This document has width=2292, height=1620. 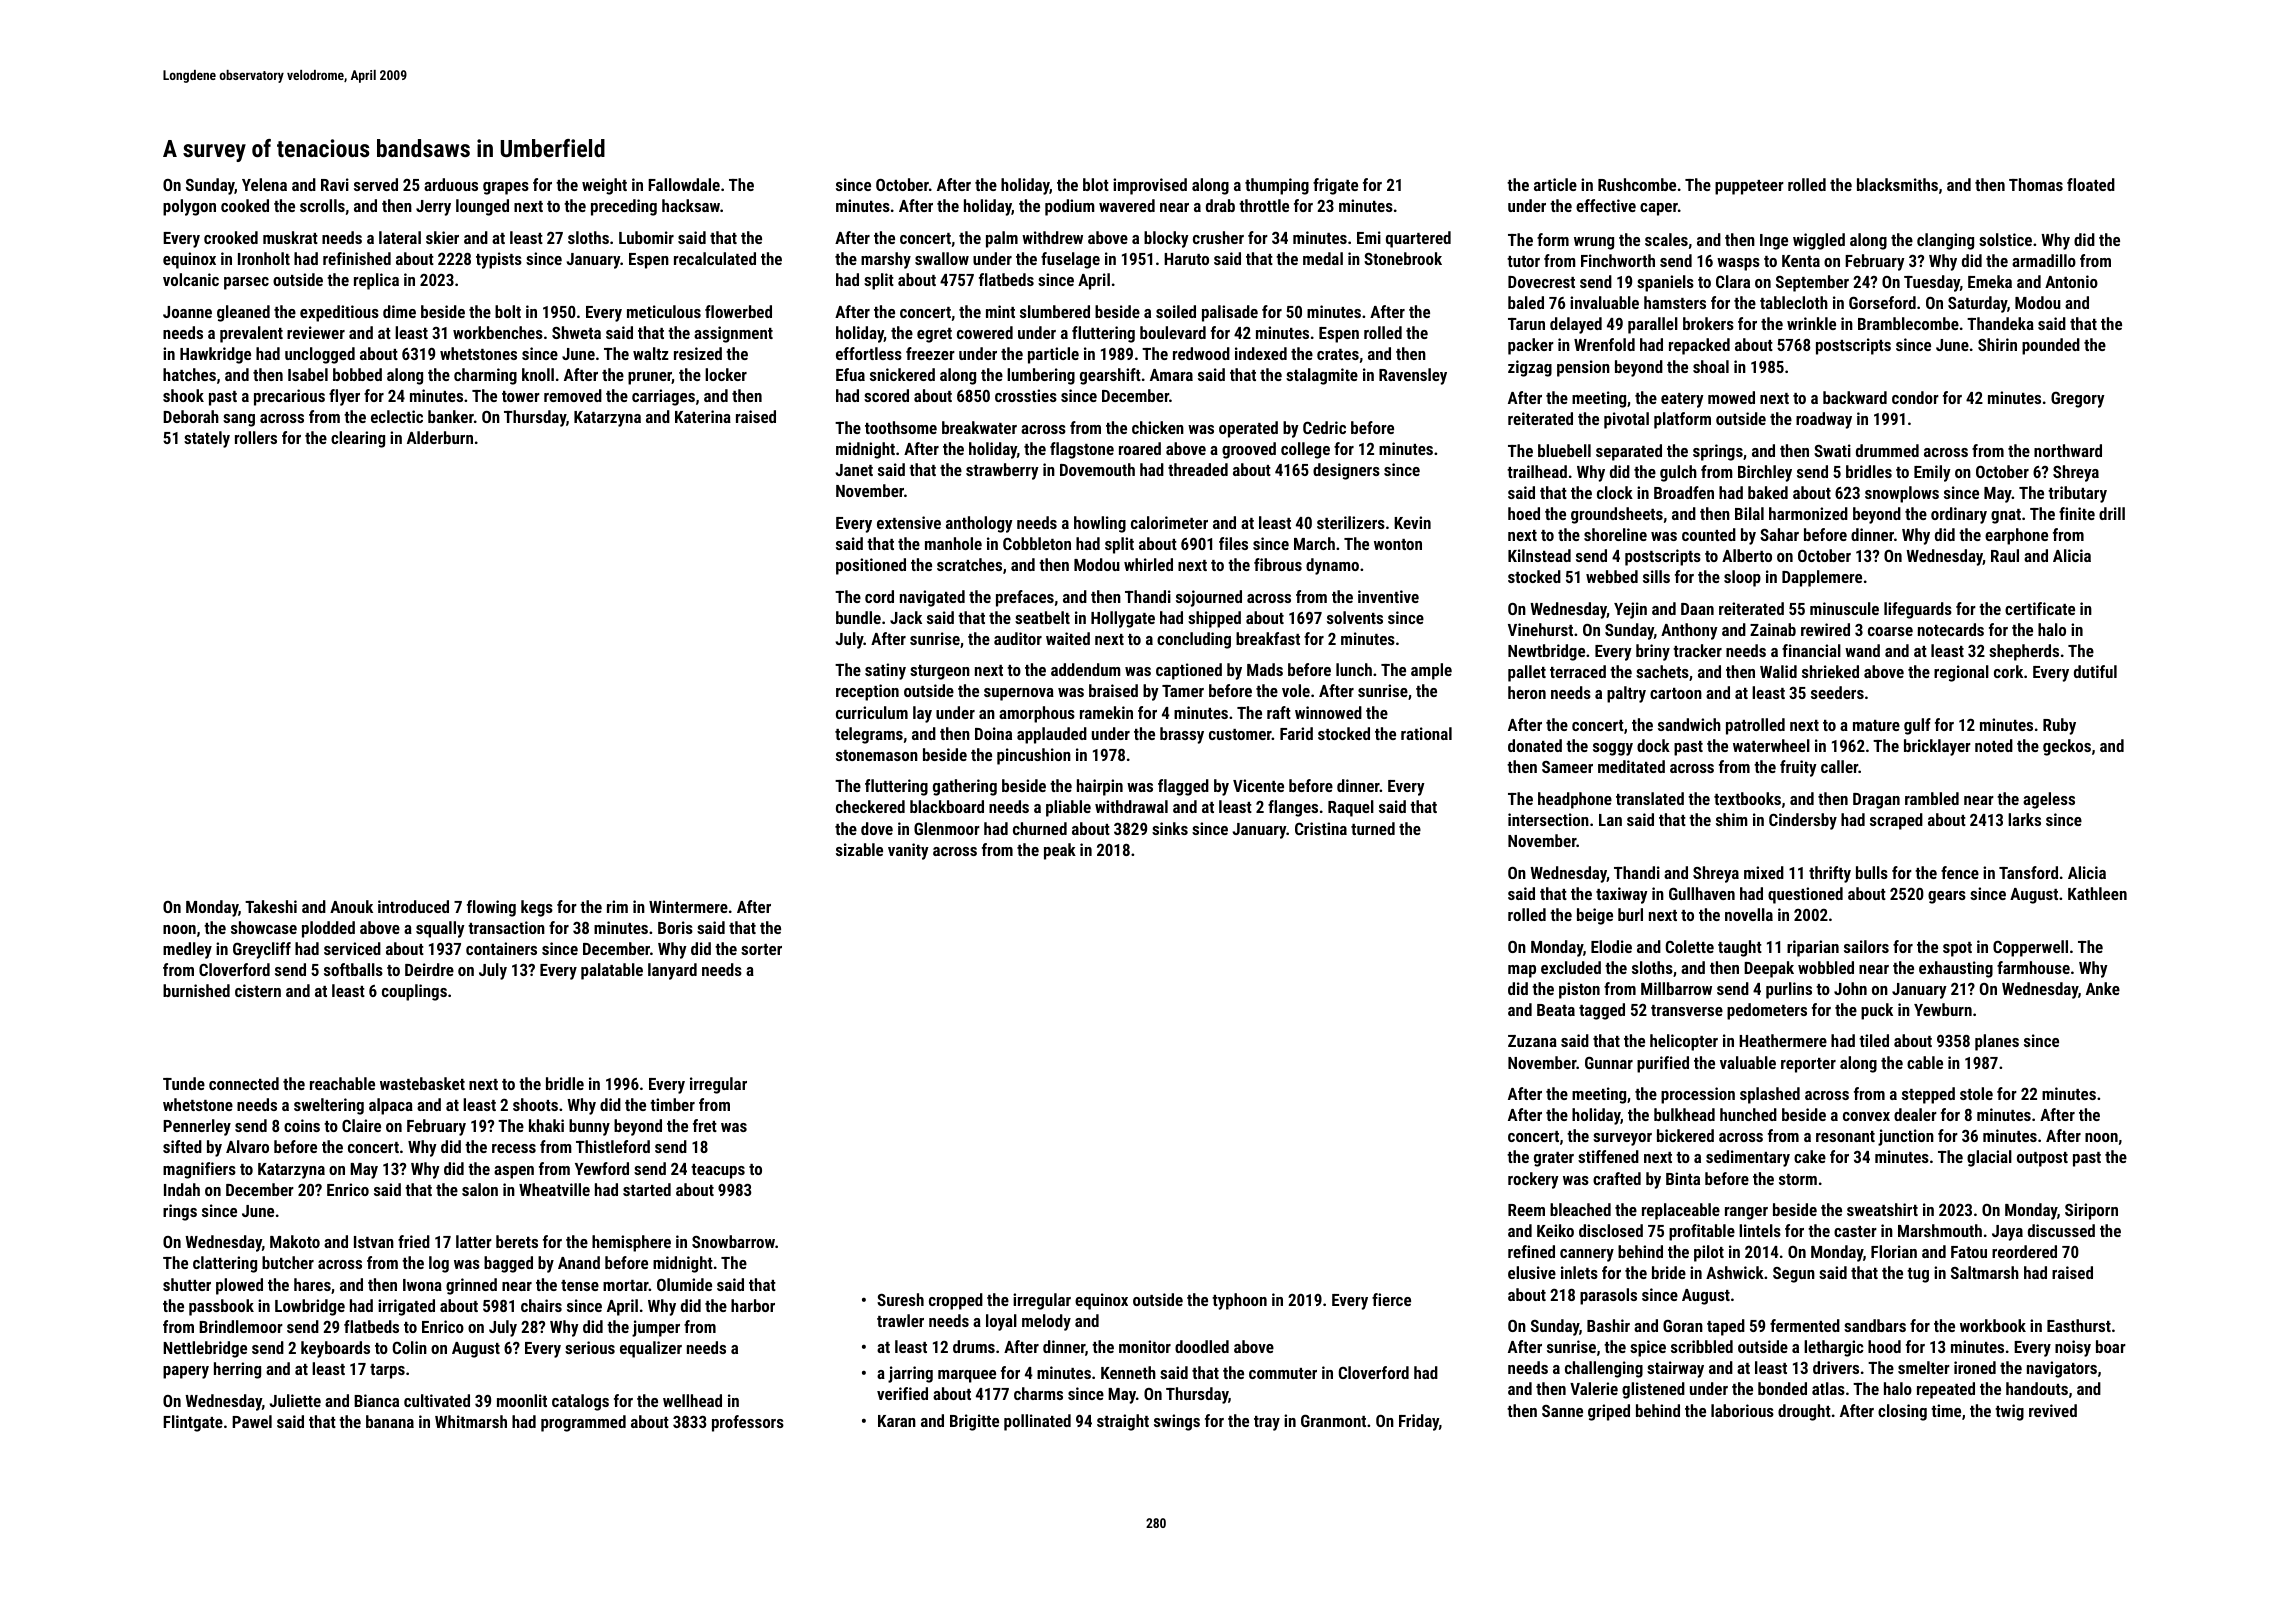 What do you see at coordinates (1532, 1041) in the document?
I see `Zuzana` at bounding box center [1532, 1041].
